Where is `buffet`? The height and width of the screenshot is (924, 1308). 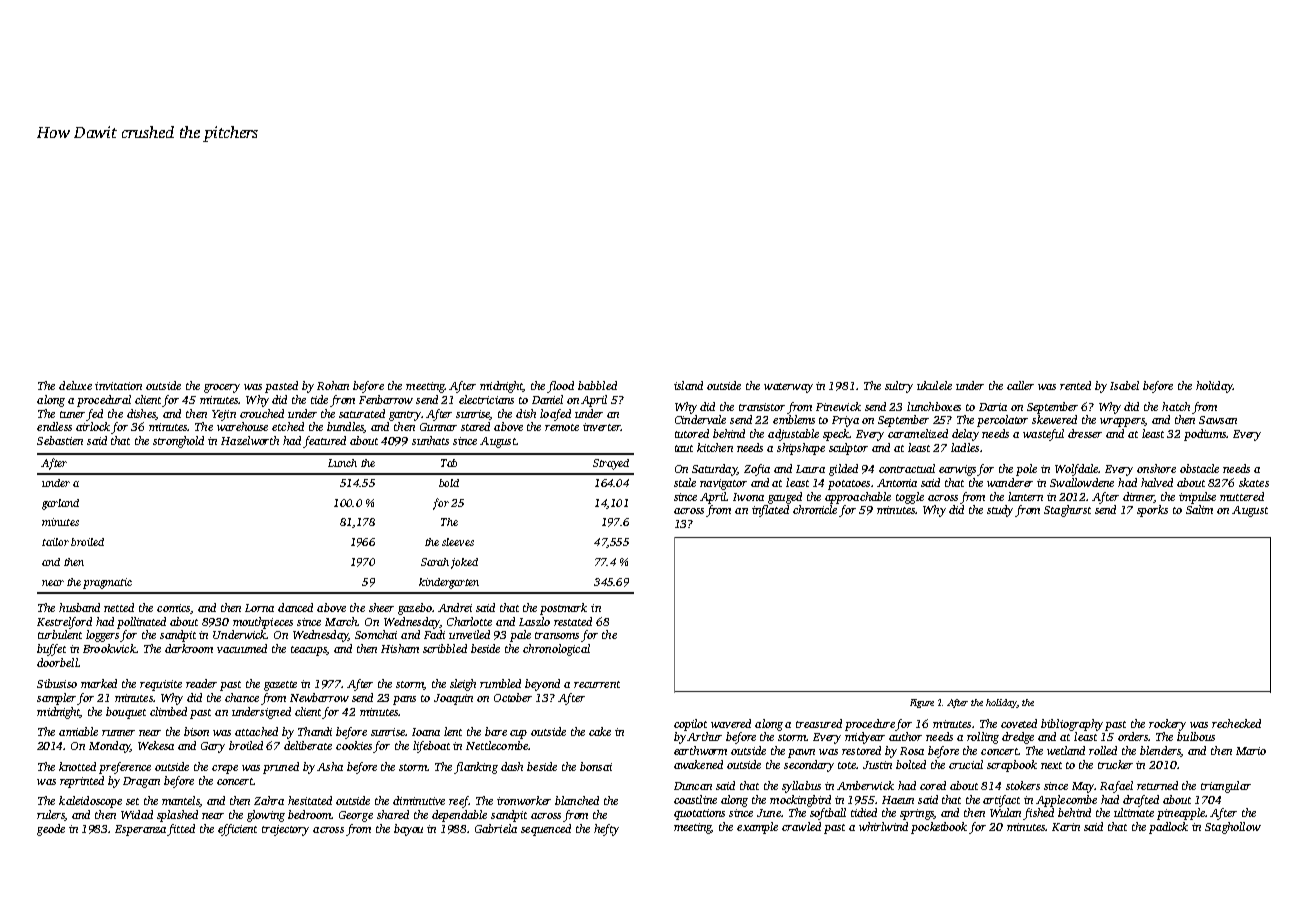
buffet is located at coordinates (51, 650).
